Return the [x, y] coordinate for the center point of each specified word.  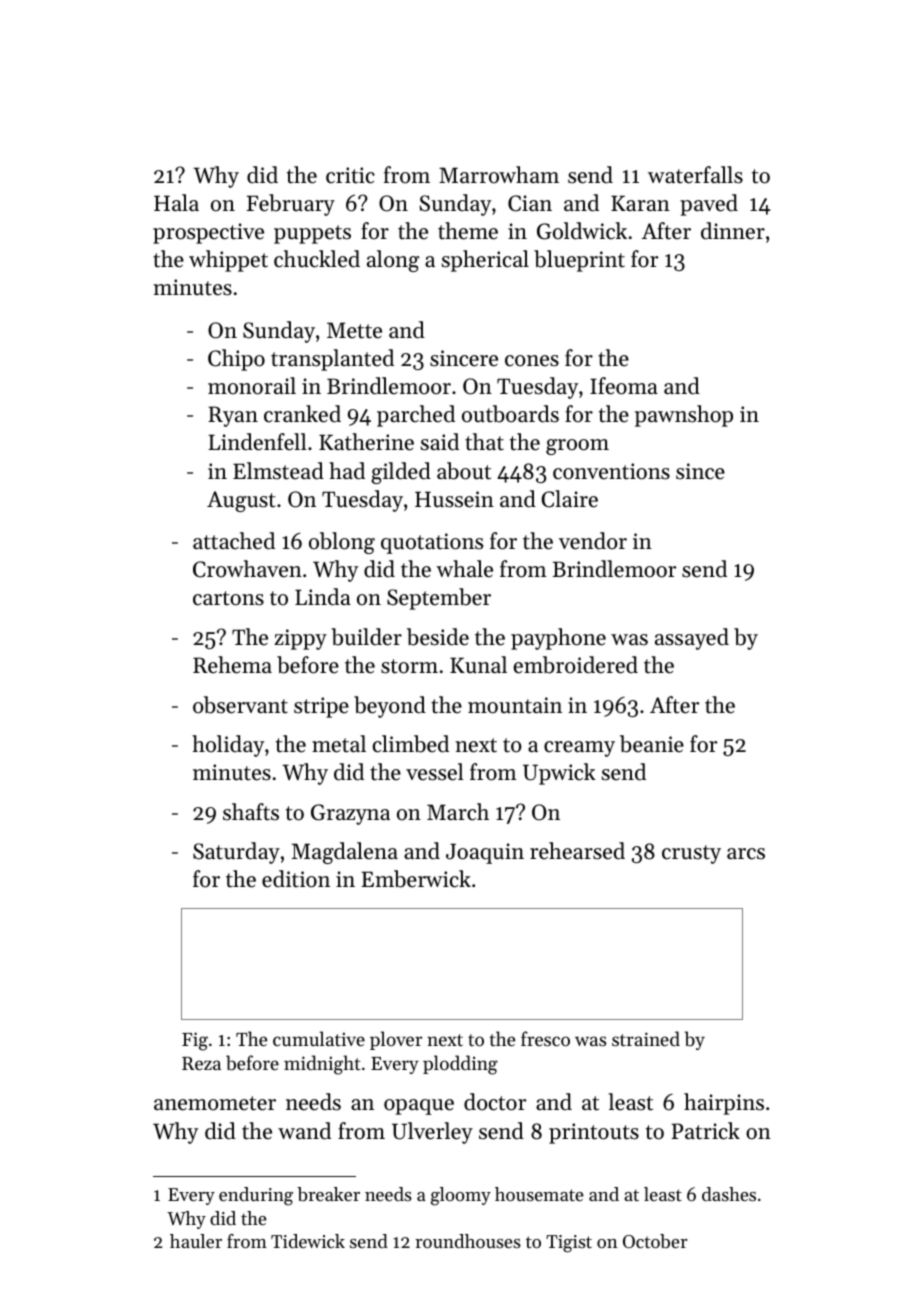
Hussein [454, 499]
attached [234, 541]
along [393, 261]
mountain [515, 705]
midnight [322, 1065]
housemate [539, 1194]
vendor [593, 541]
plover [396, 1040]
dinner [733, 231]
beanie [652, 744]
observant [240, 705]
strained [646, 1038]
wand [304, 1131]
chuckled [317, 259]
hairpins [724, 1104]
